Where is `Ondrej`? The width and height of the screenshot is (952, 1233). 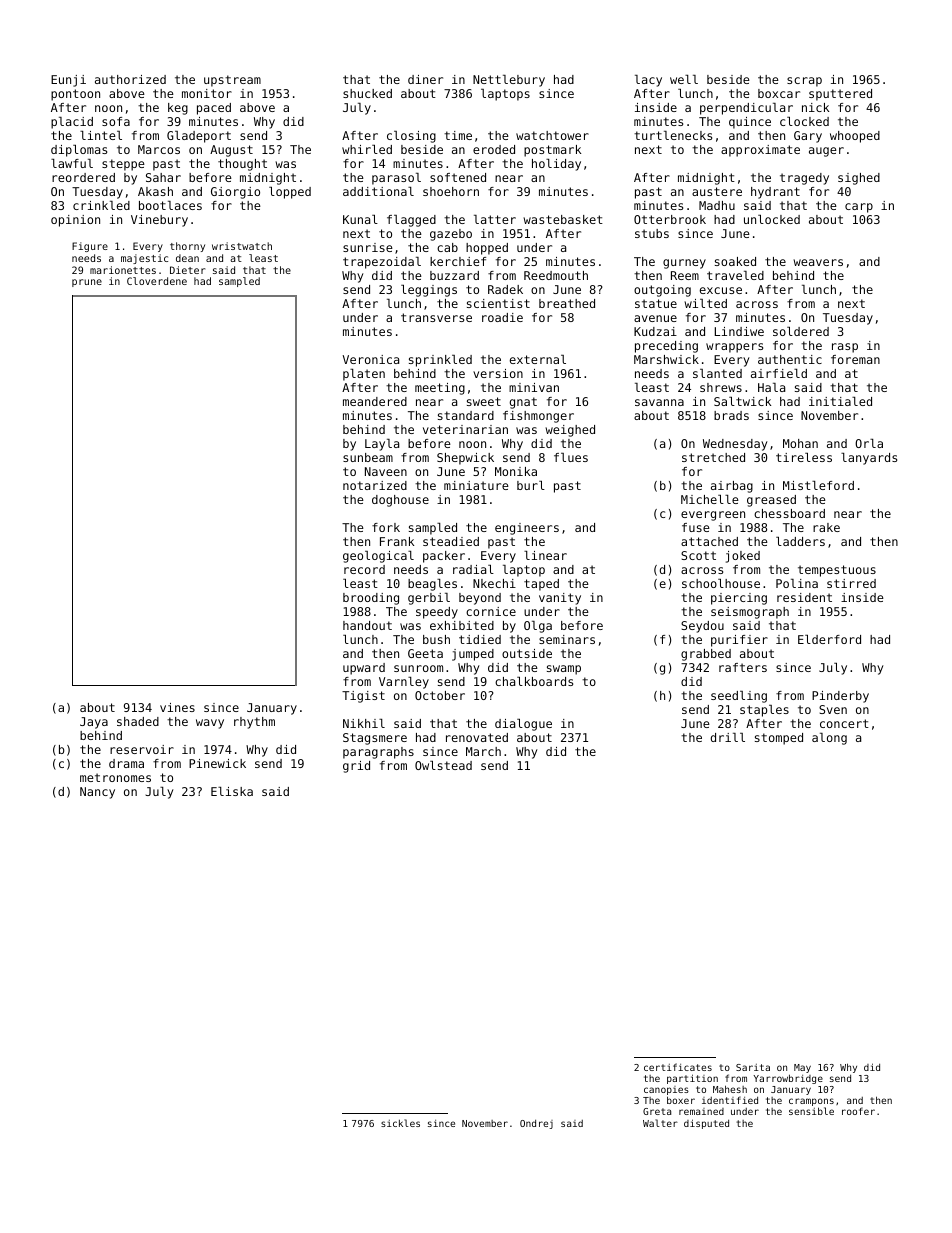
Ondrej is located at coordinates (536, 1124).
